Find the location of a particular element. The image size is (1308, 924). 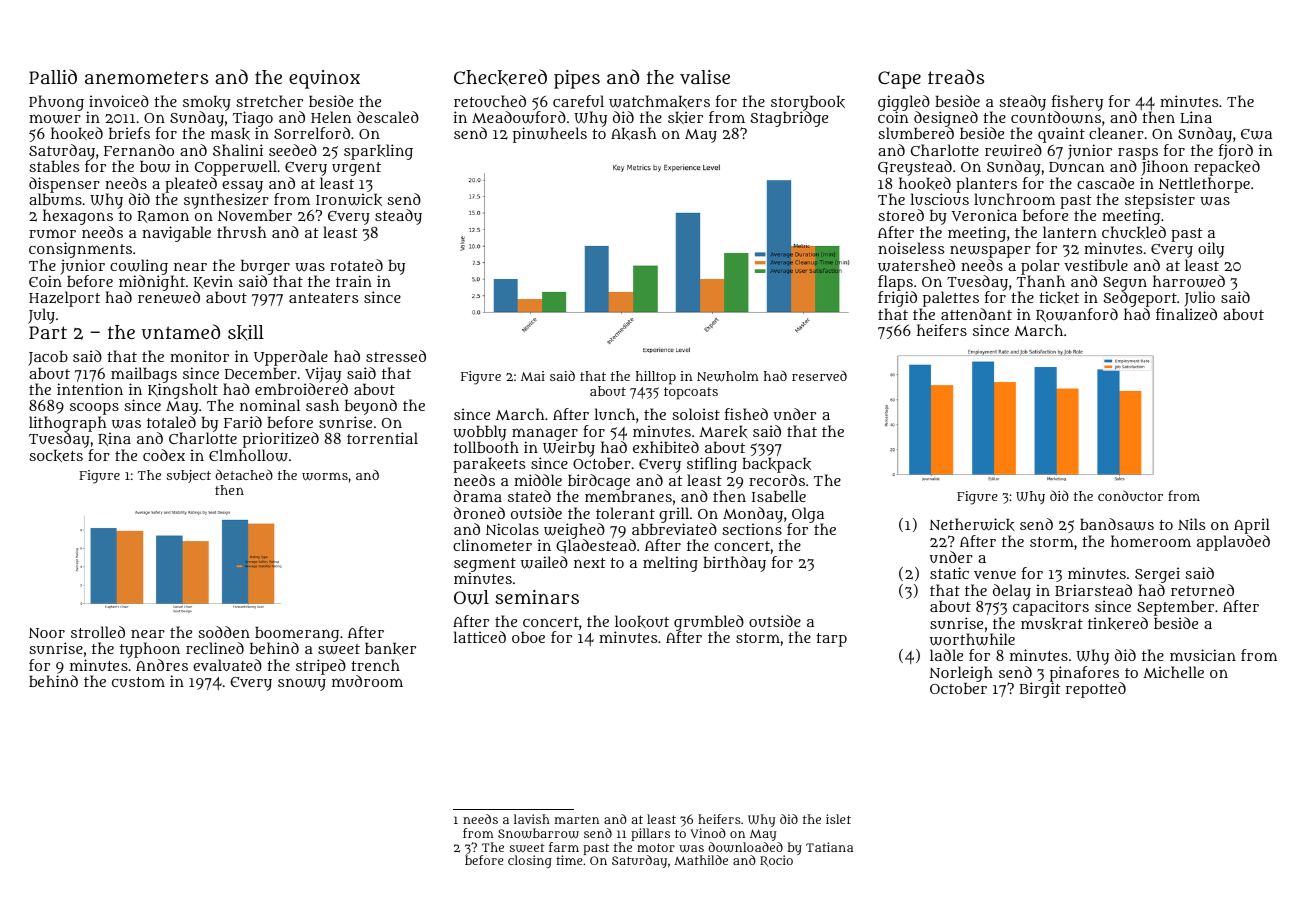

closing is located at coordinates (530, 861).
